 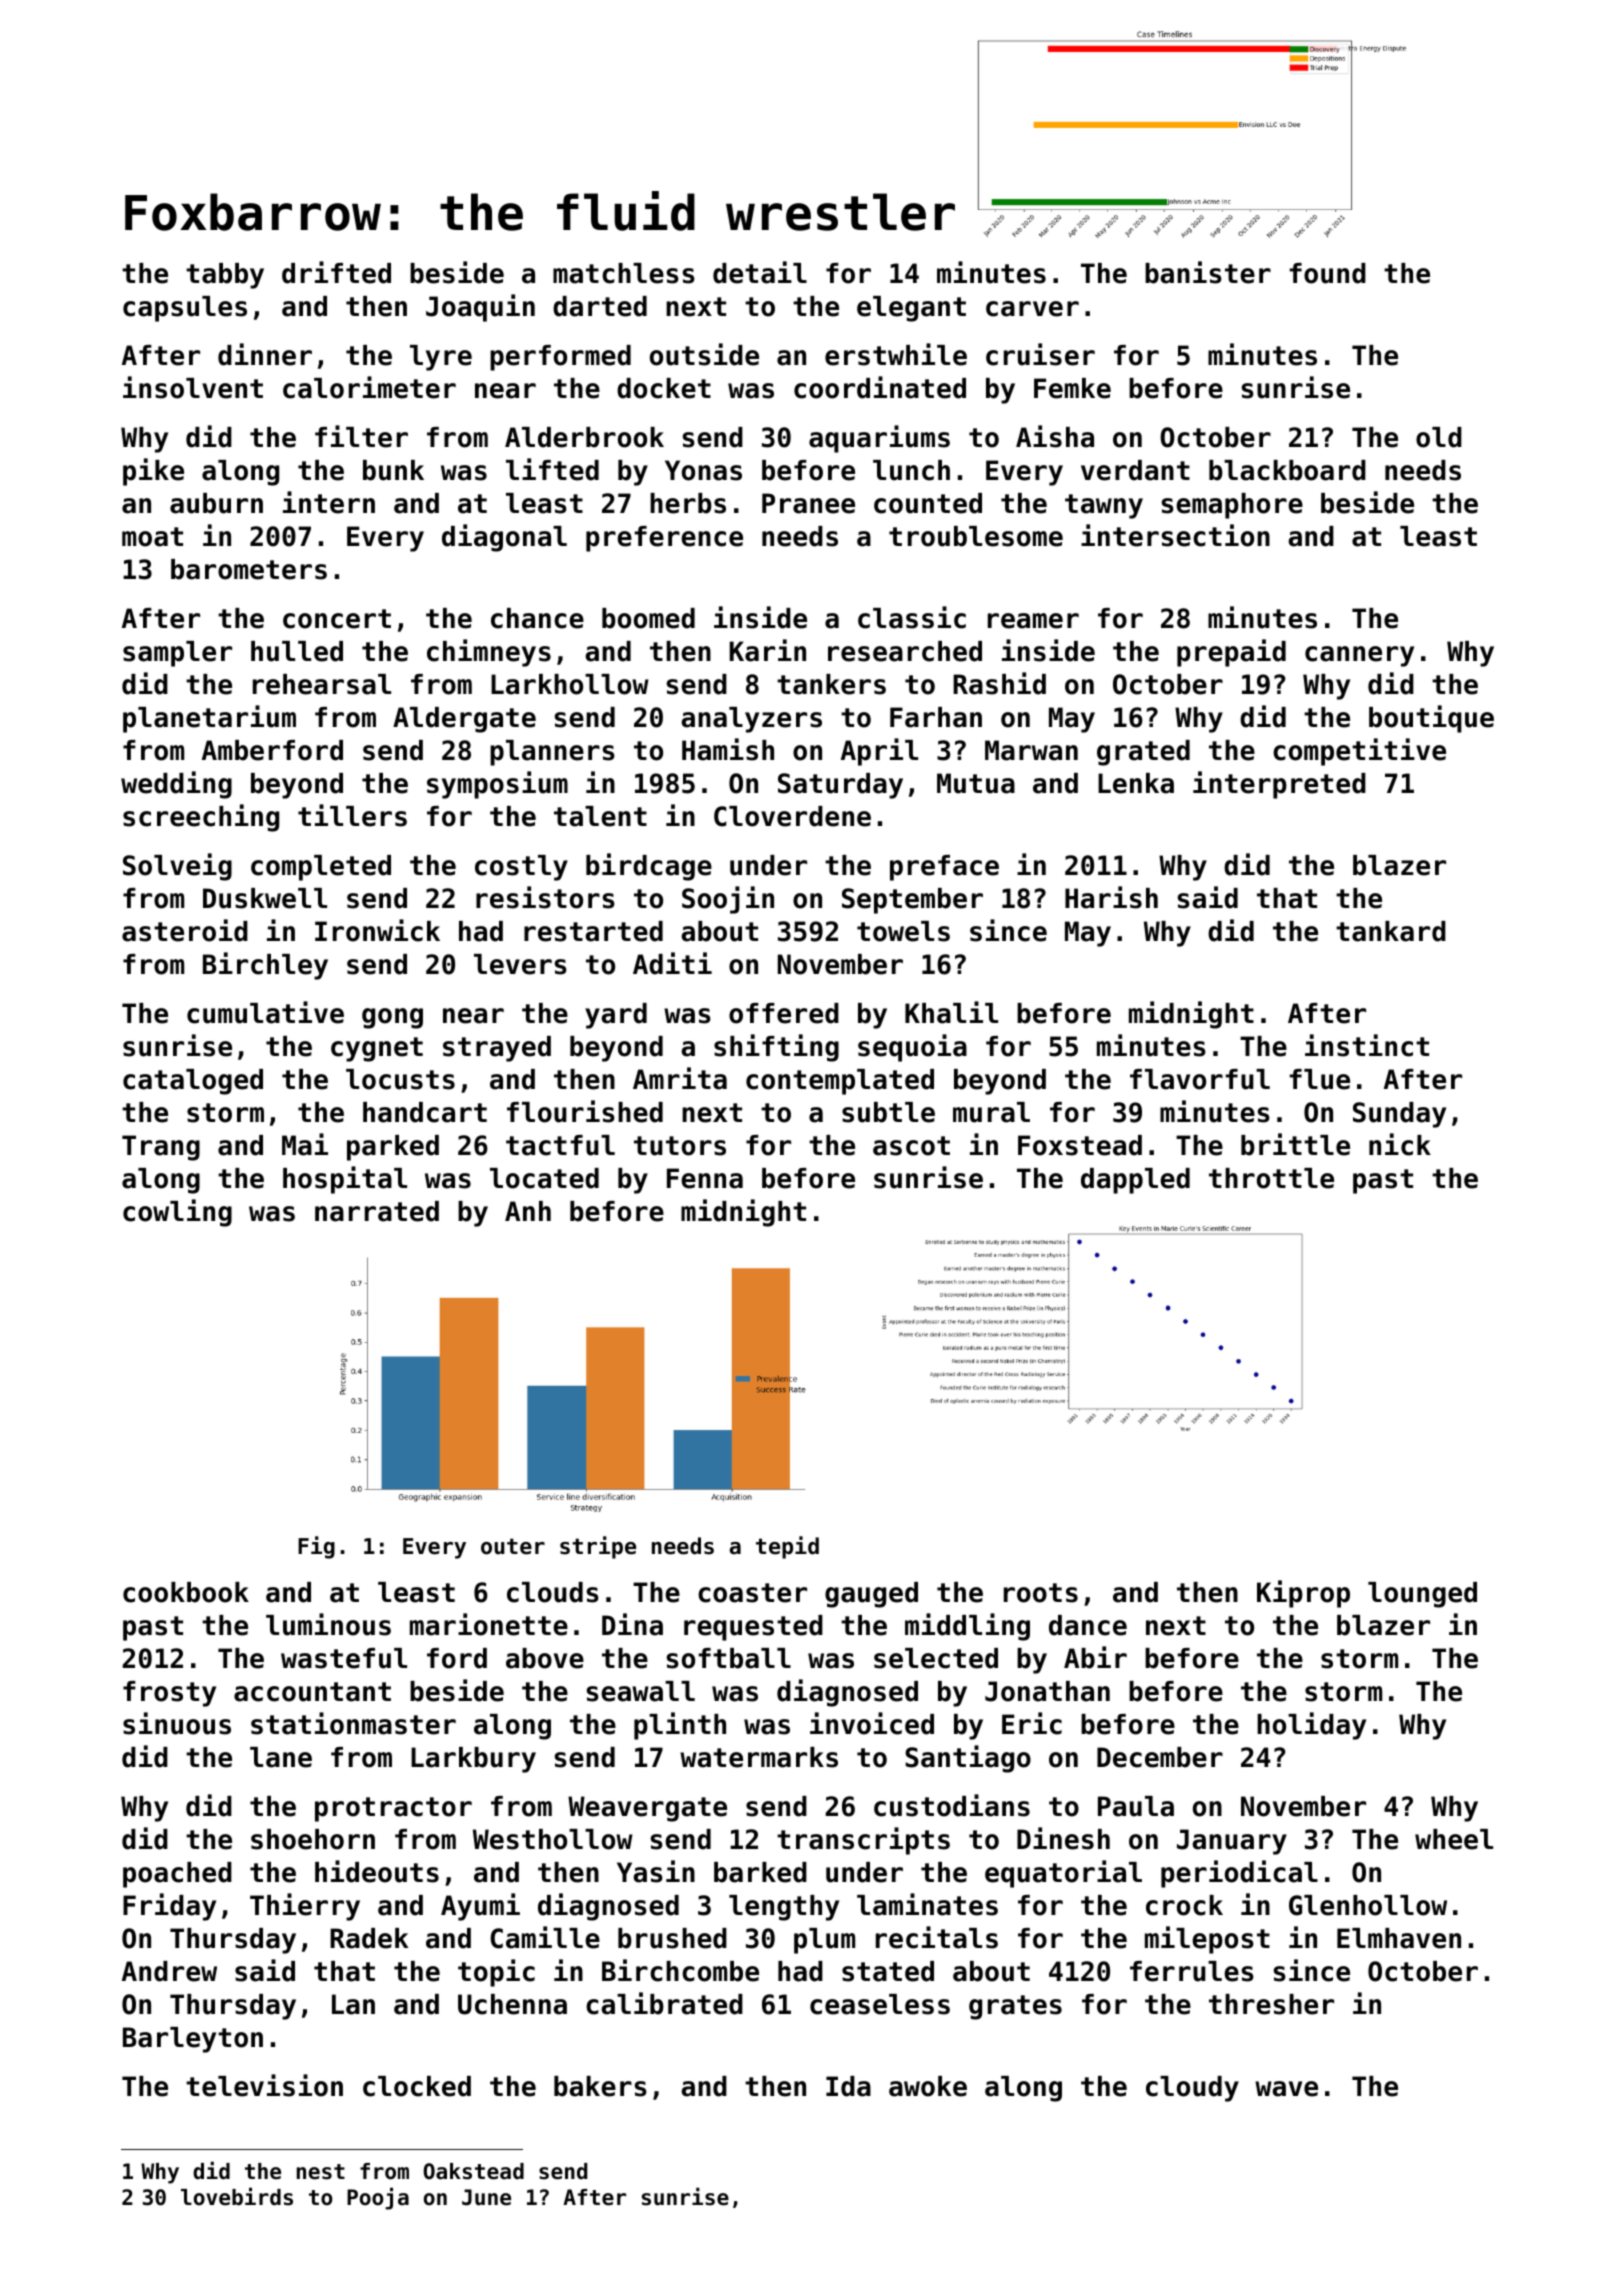 What do you see at coordinates (237, 2196) in the image?
I see `lovebirds` at bounding box center [237, 2196].
